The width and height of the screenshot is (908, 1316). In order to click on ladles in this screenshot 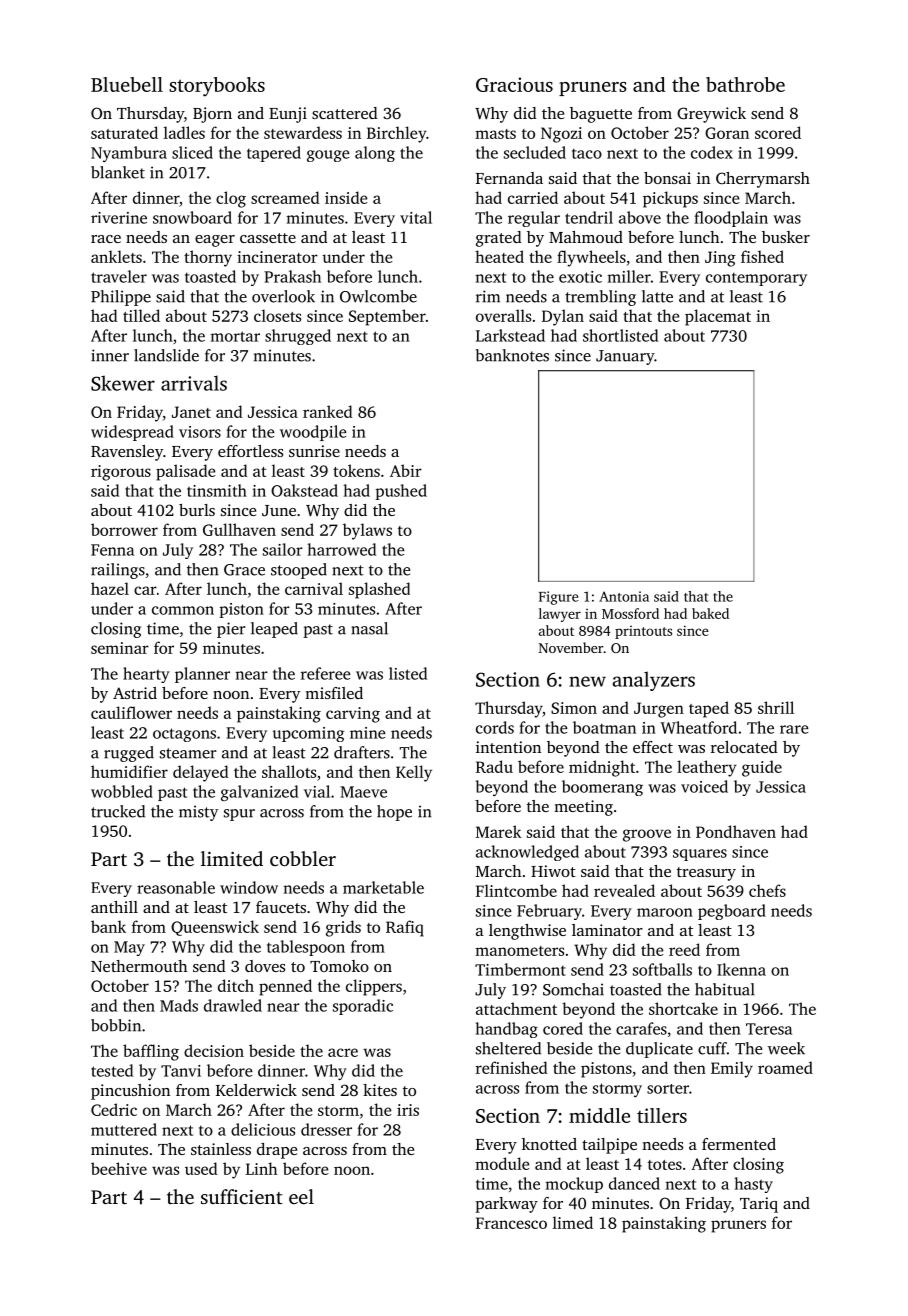, I will do `click(184, 132)`.
